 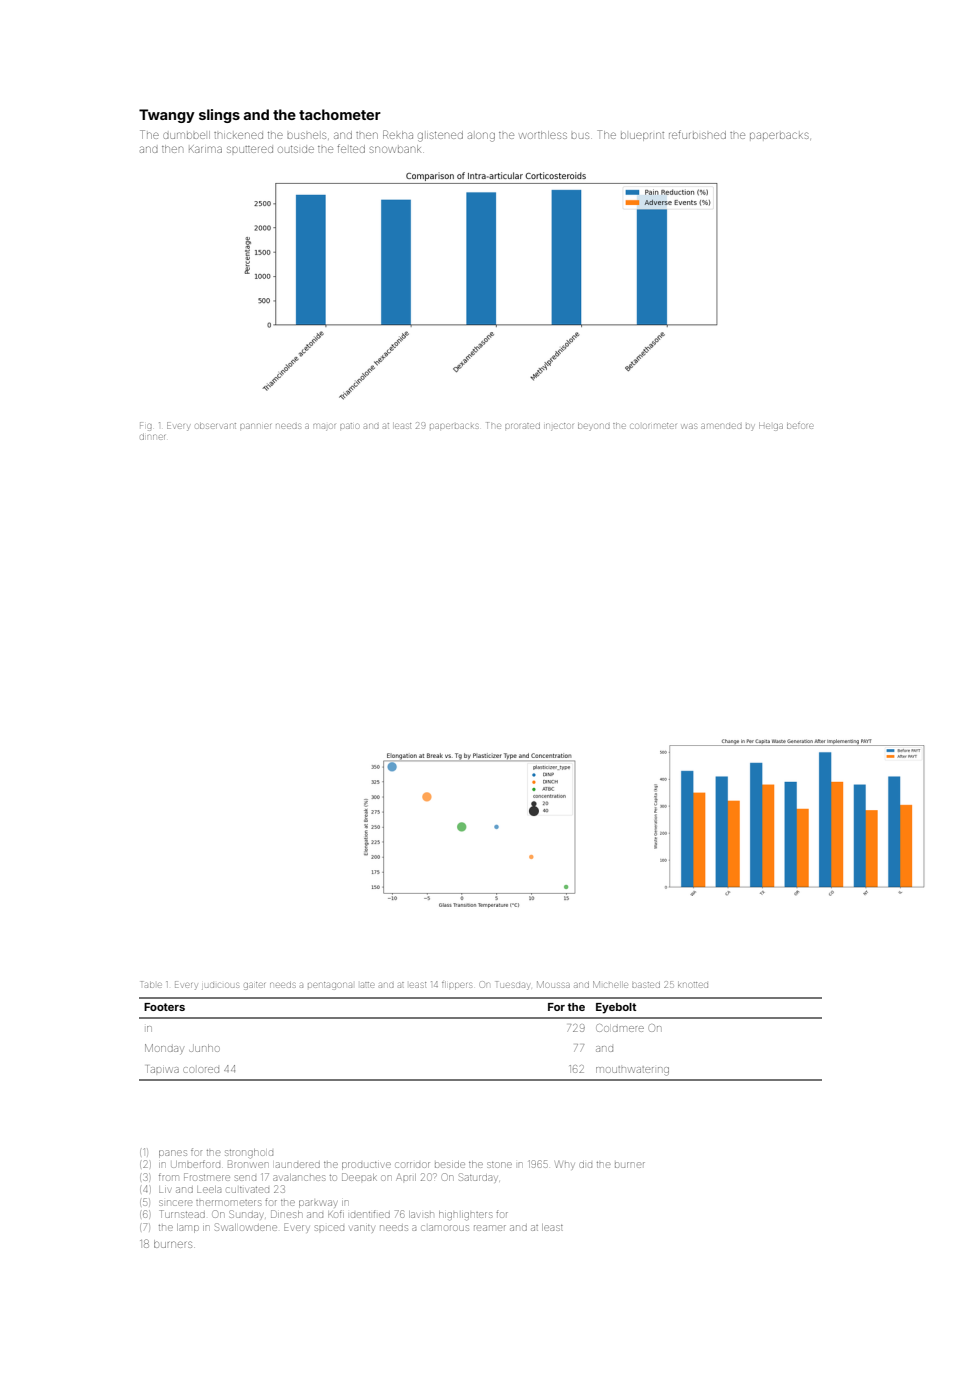 What do you see at coordinates (219, 116) in the screenshot?
I see `slings` at bounding box center [219, 116].
